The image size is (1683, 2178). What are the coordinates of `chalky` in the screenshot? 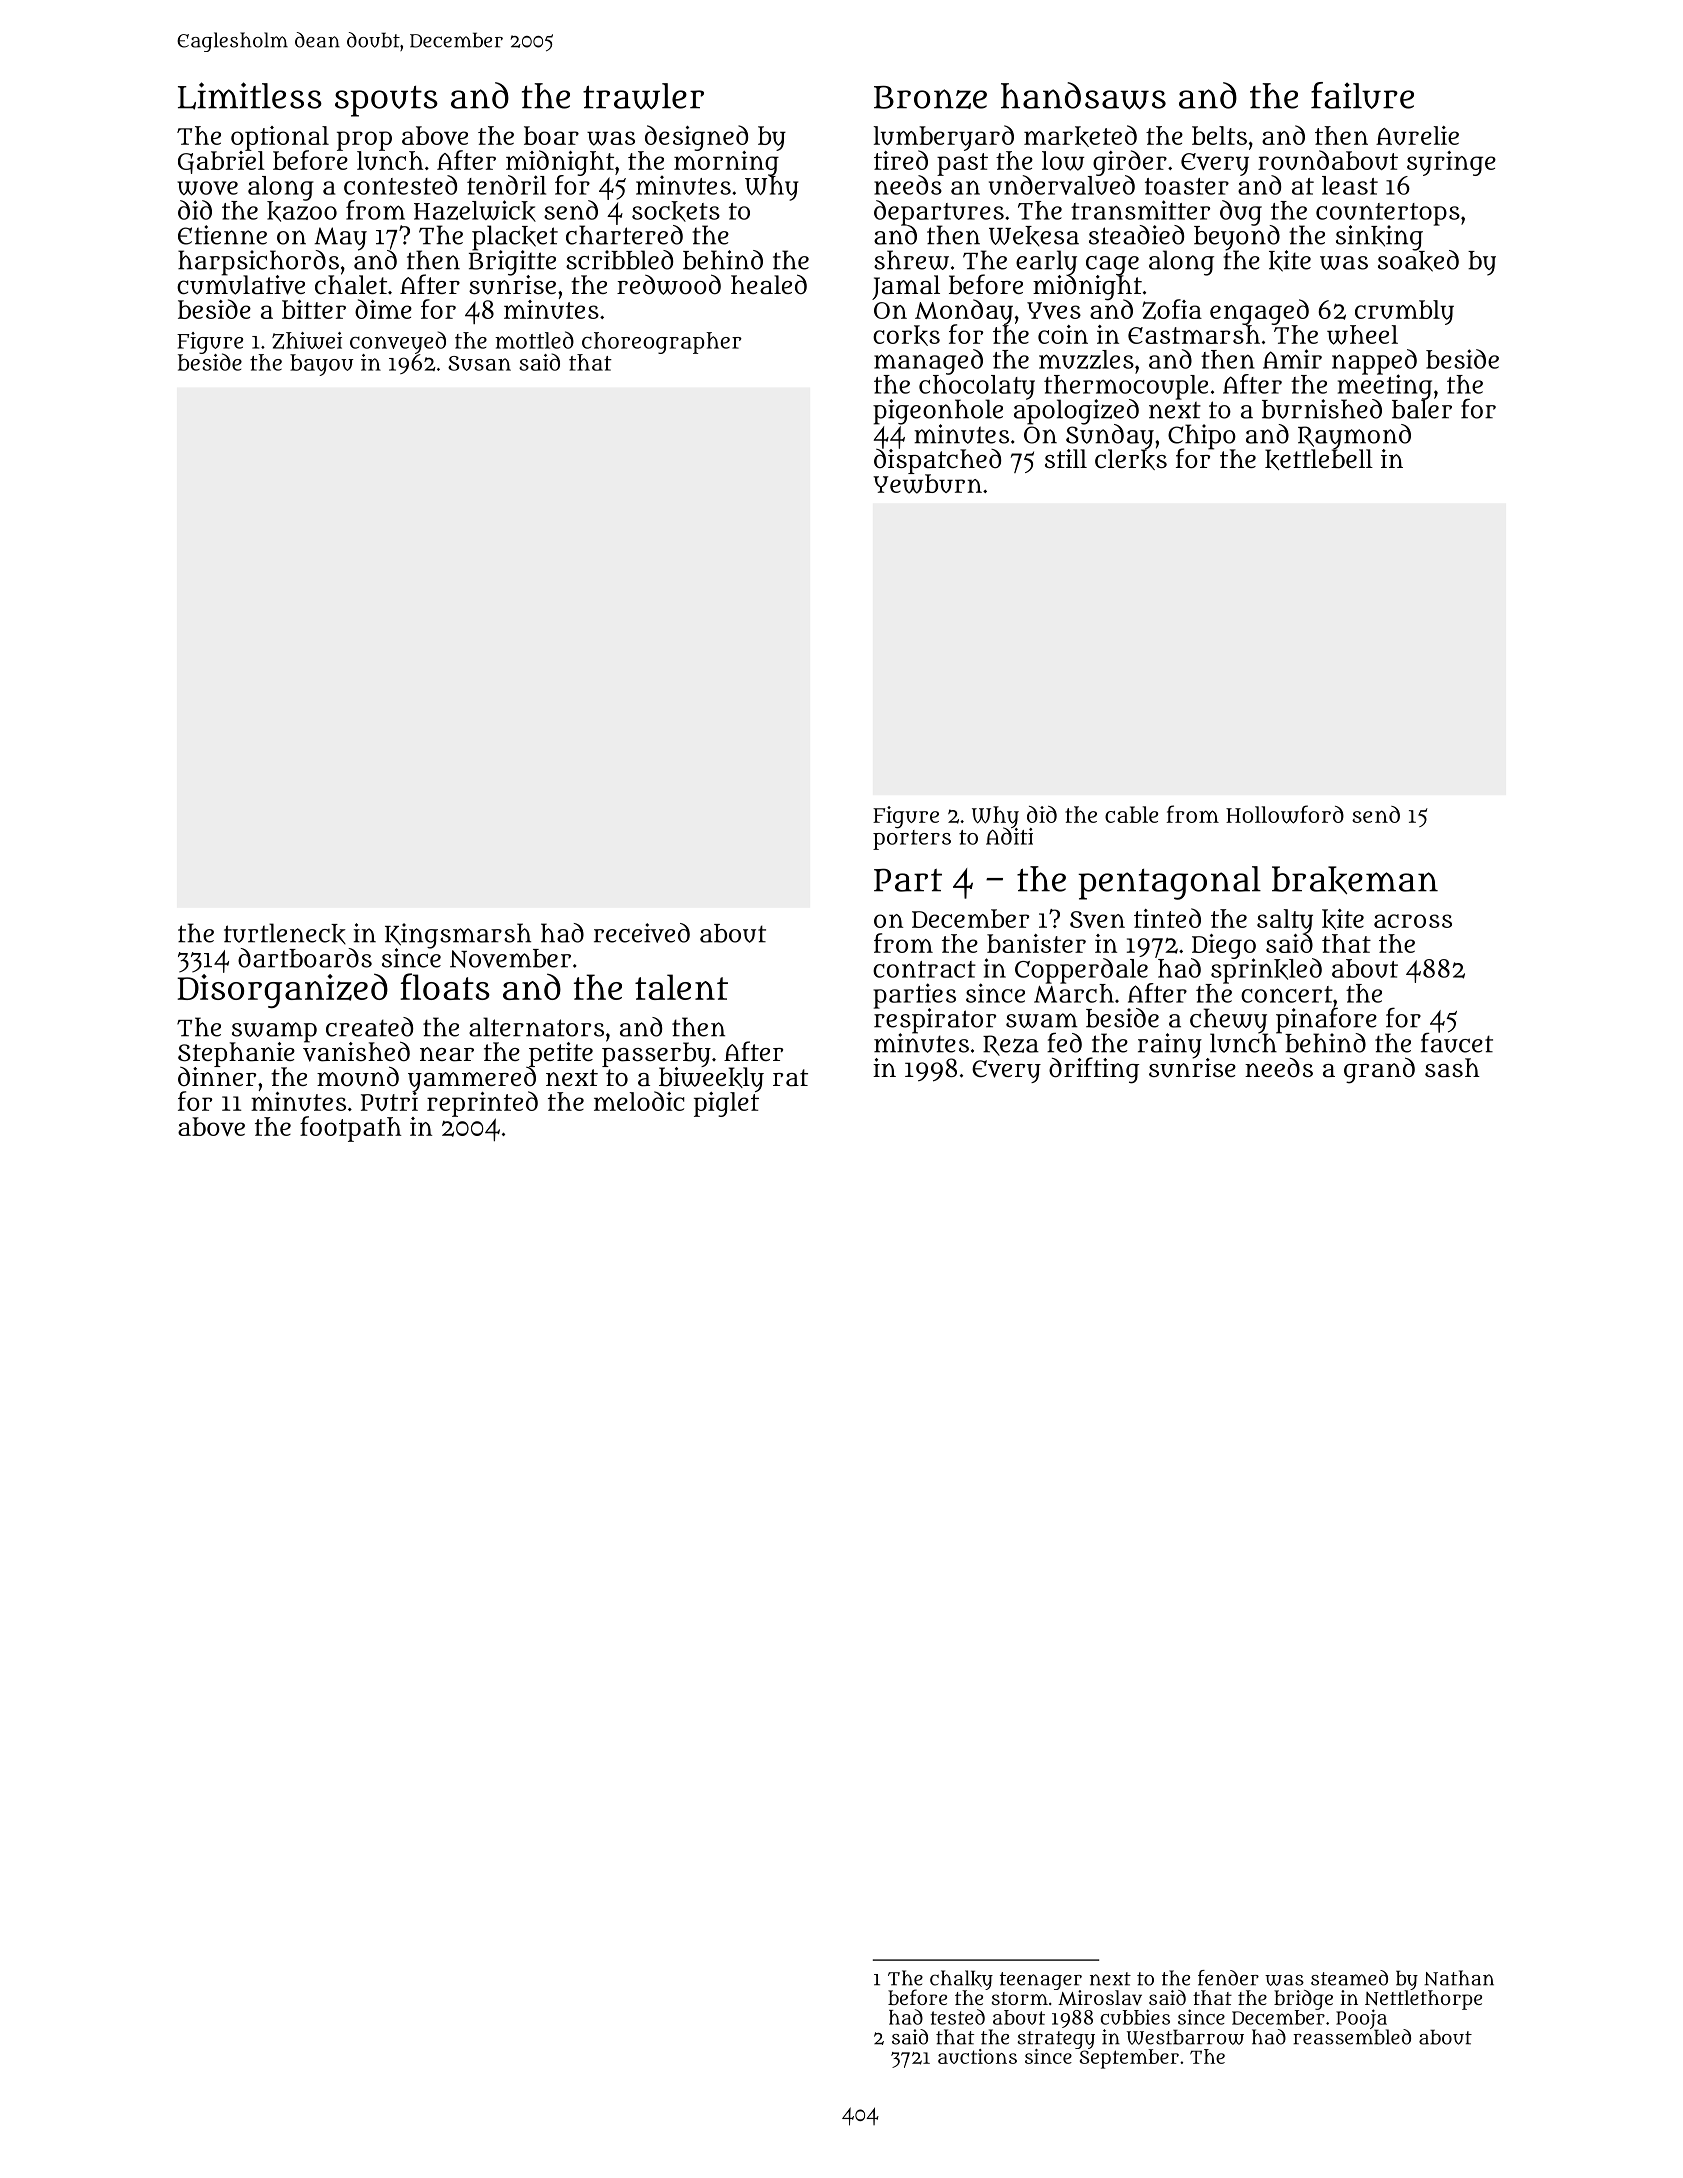 It's located at (961, 1980).
